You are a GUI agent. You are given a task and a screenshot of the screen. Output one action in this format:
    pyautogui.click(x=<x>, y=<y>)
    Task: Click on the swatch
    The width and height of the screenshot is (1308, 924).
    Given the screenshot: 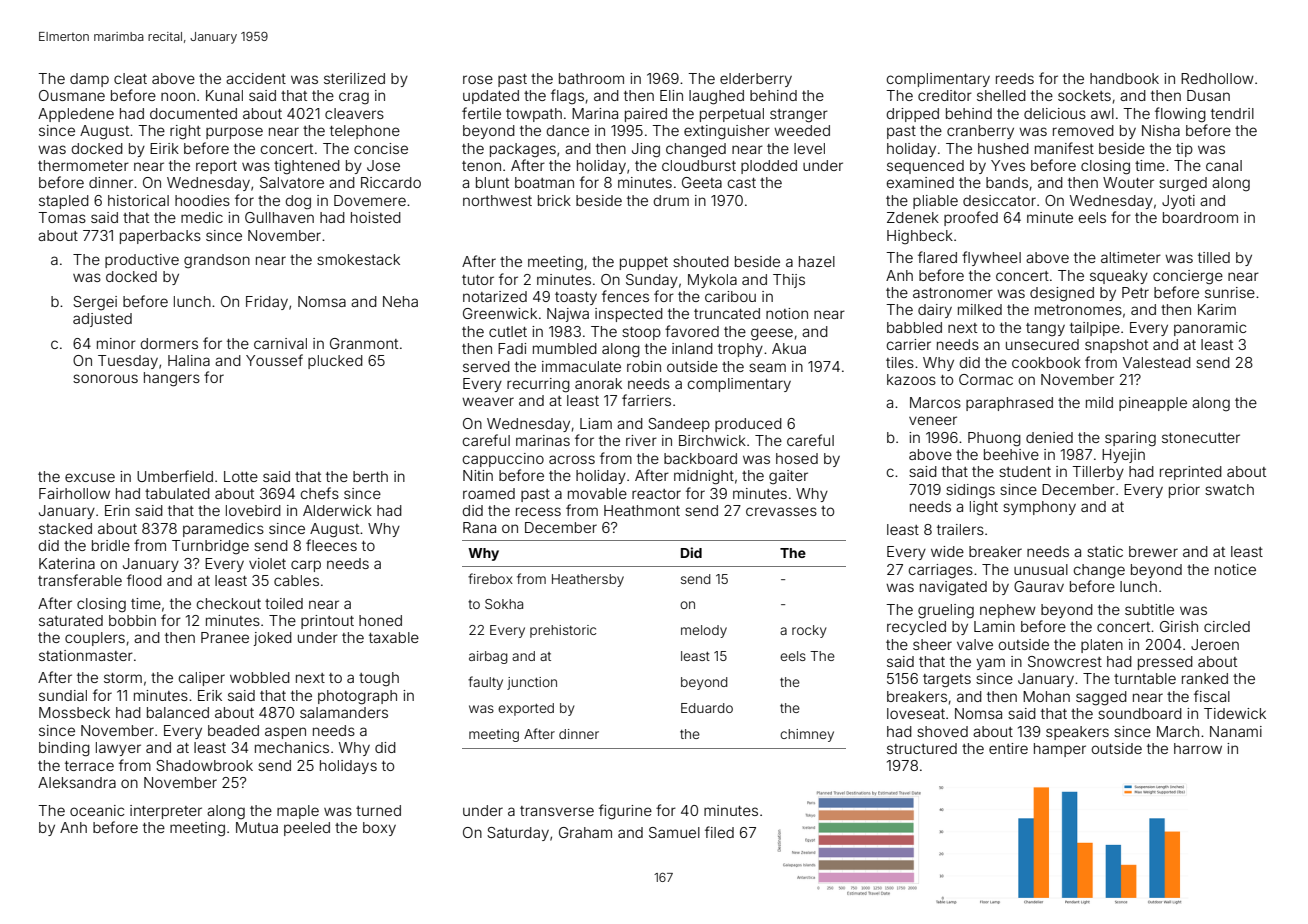 What is the action you would take?
    pyautogui.click(x=1229, y=489)
